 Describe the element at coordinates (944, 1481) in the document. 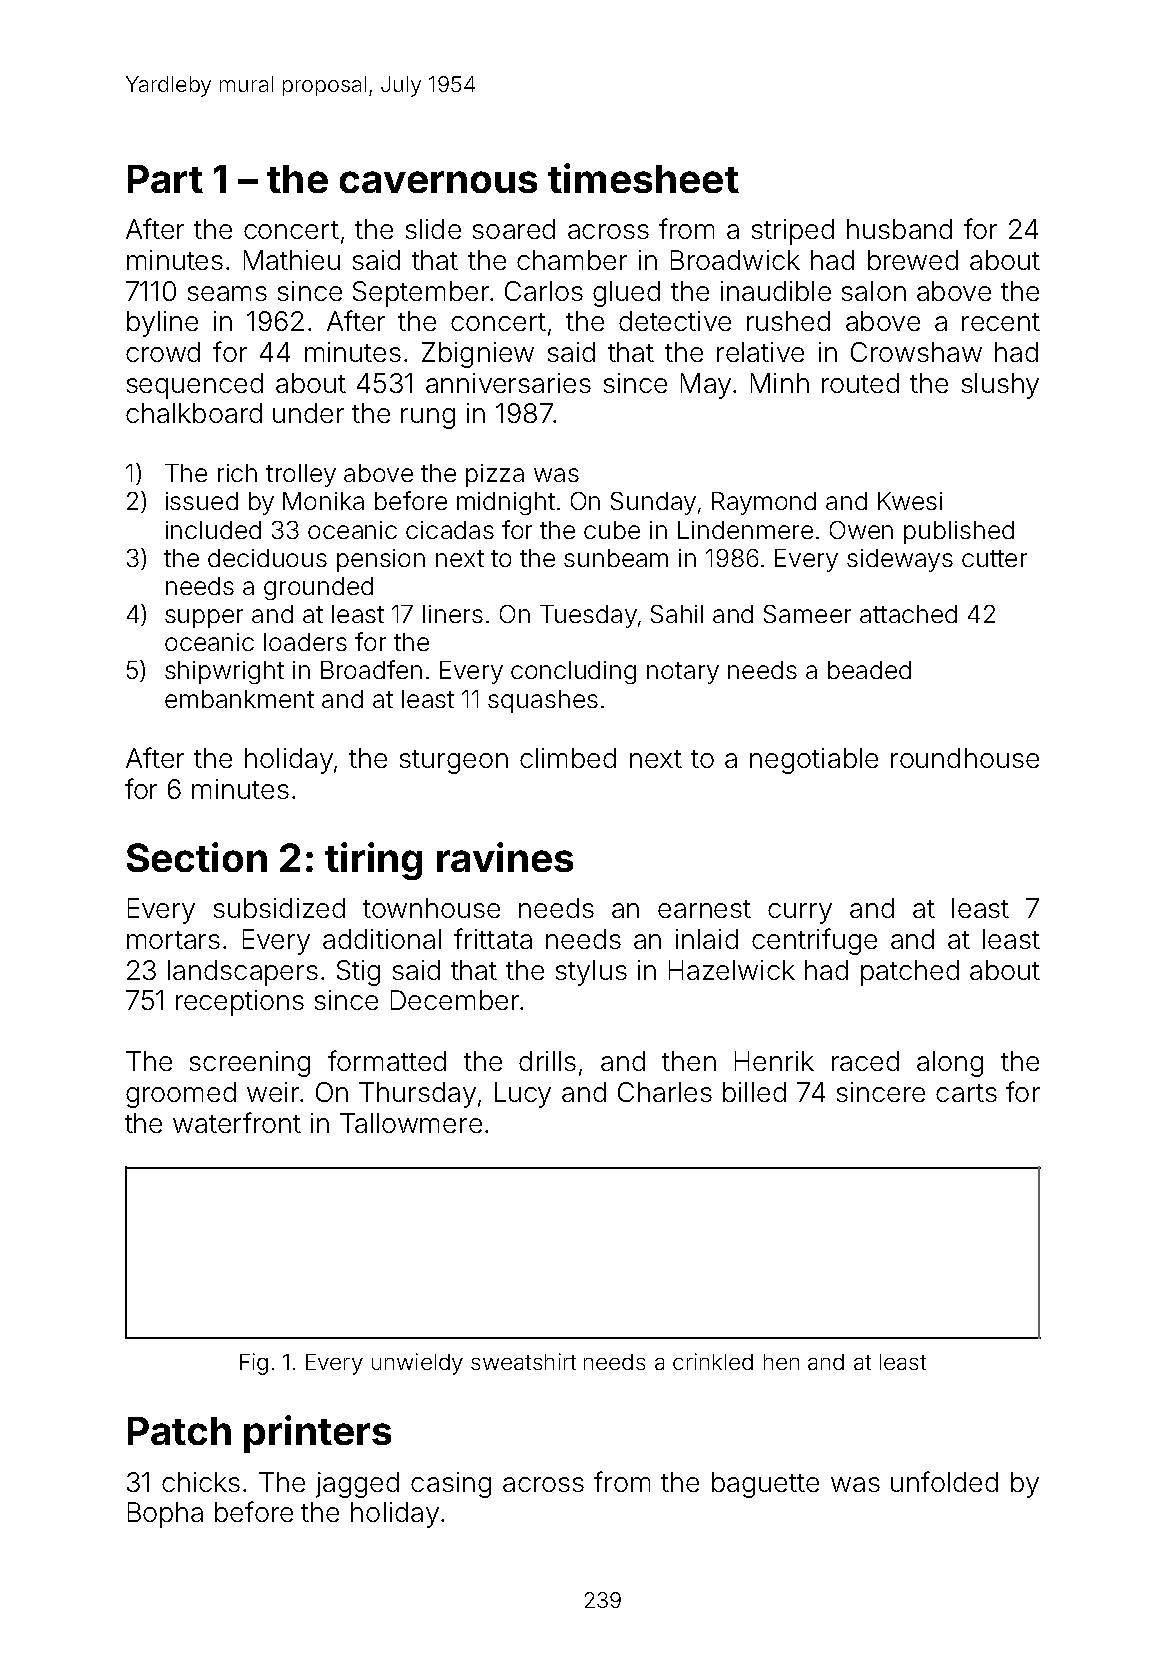

I see `unfolded` at that location.
